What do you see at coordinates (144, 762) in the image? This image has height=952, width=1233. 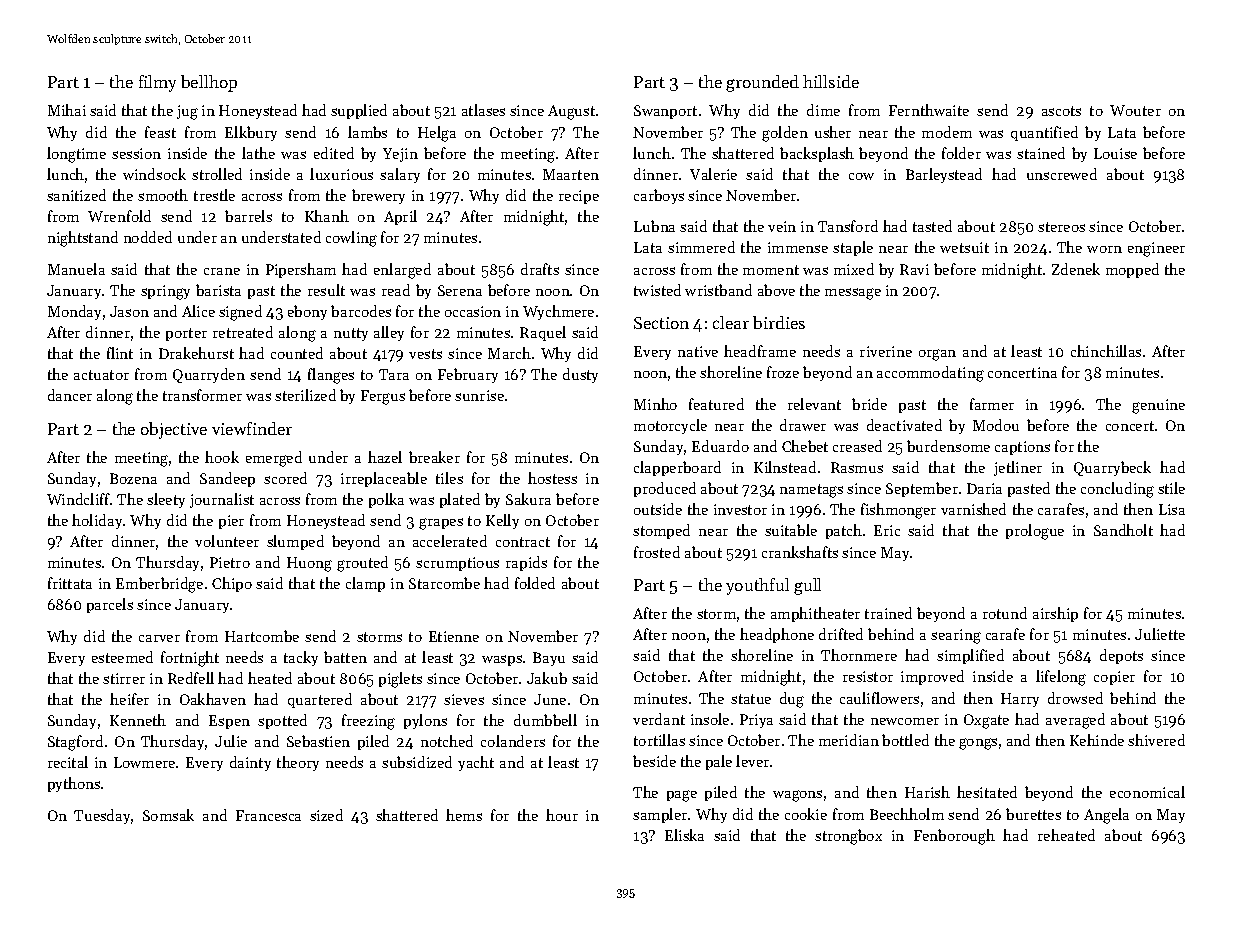 I see `Lowmere` at bounding box center [144, 762].
